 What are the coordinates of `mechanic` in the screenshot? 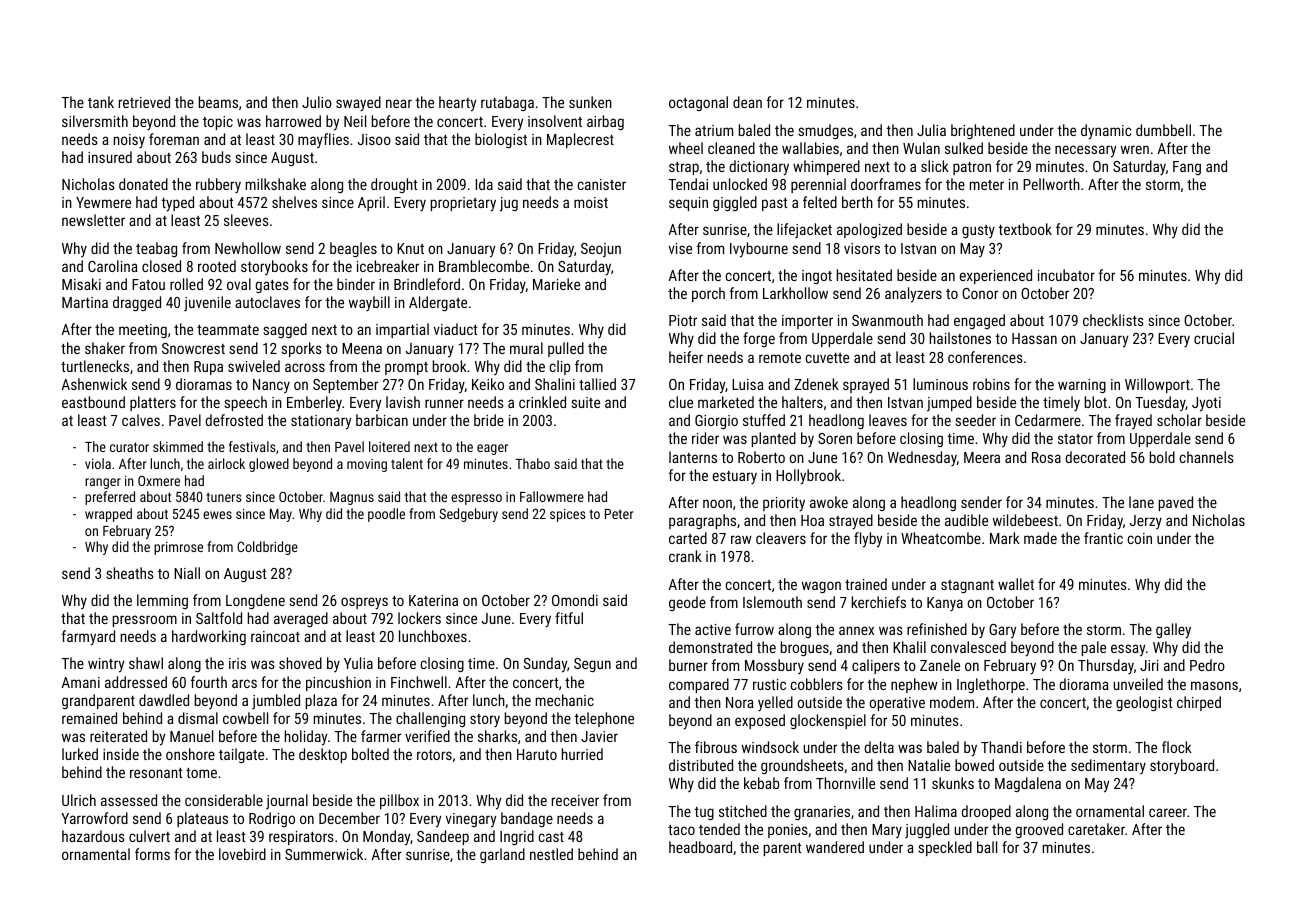 It's located at (565, 700).
